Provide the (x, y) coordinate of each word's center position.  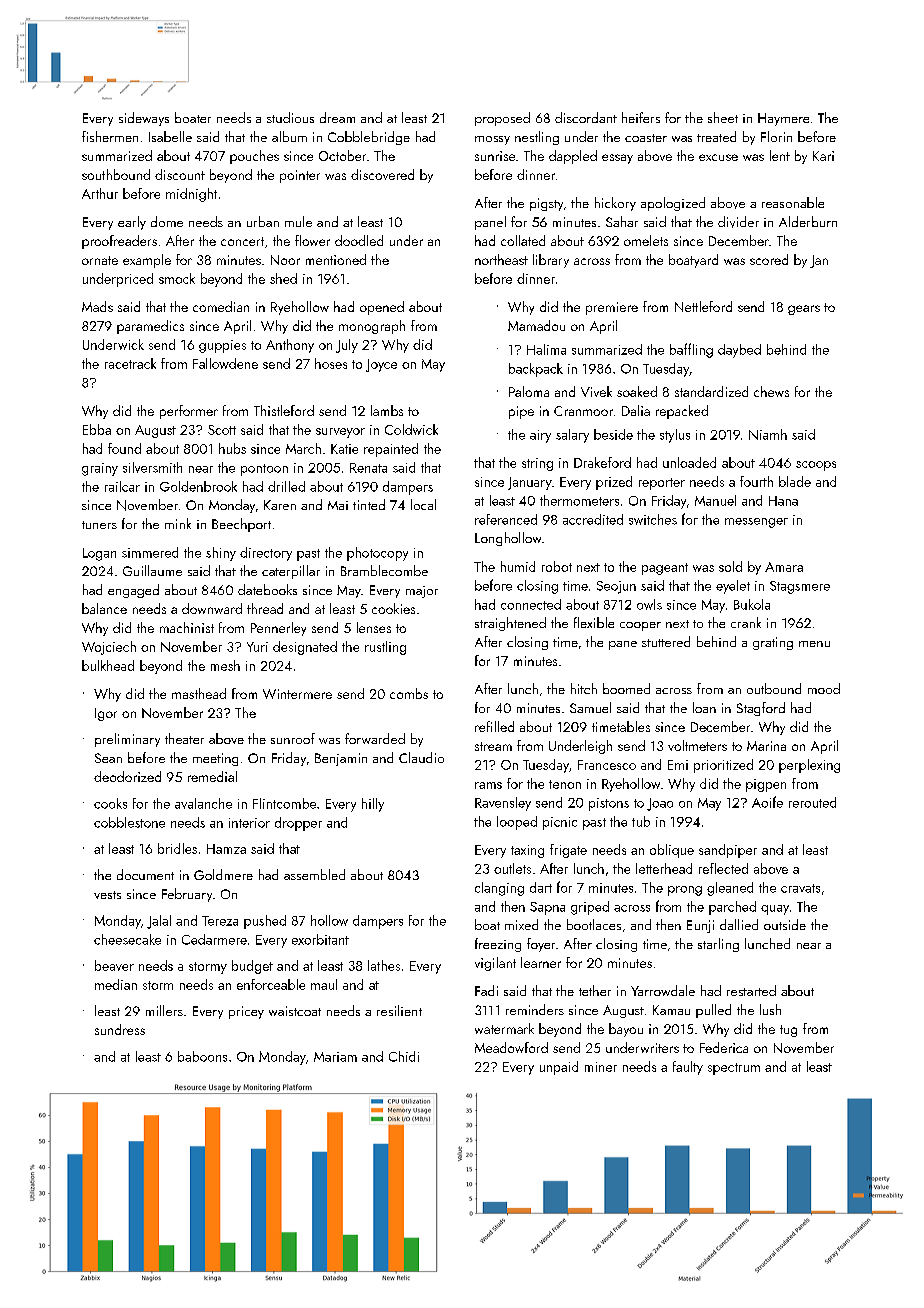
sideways (144, 119)
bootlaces (594, 924)
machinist (187, 627)
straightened (510, 624)
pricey (246, 1012)
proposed (502, 119)
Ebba (97, 429)
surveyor (340, 433)
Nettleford (703, 306)
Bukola (752, 604)
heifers (641, 117)
